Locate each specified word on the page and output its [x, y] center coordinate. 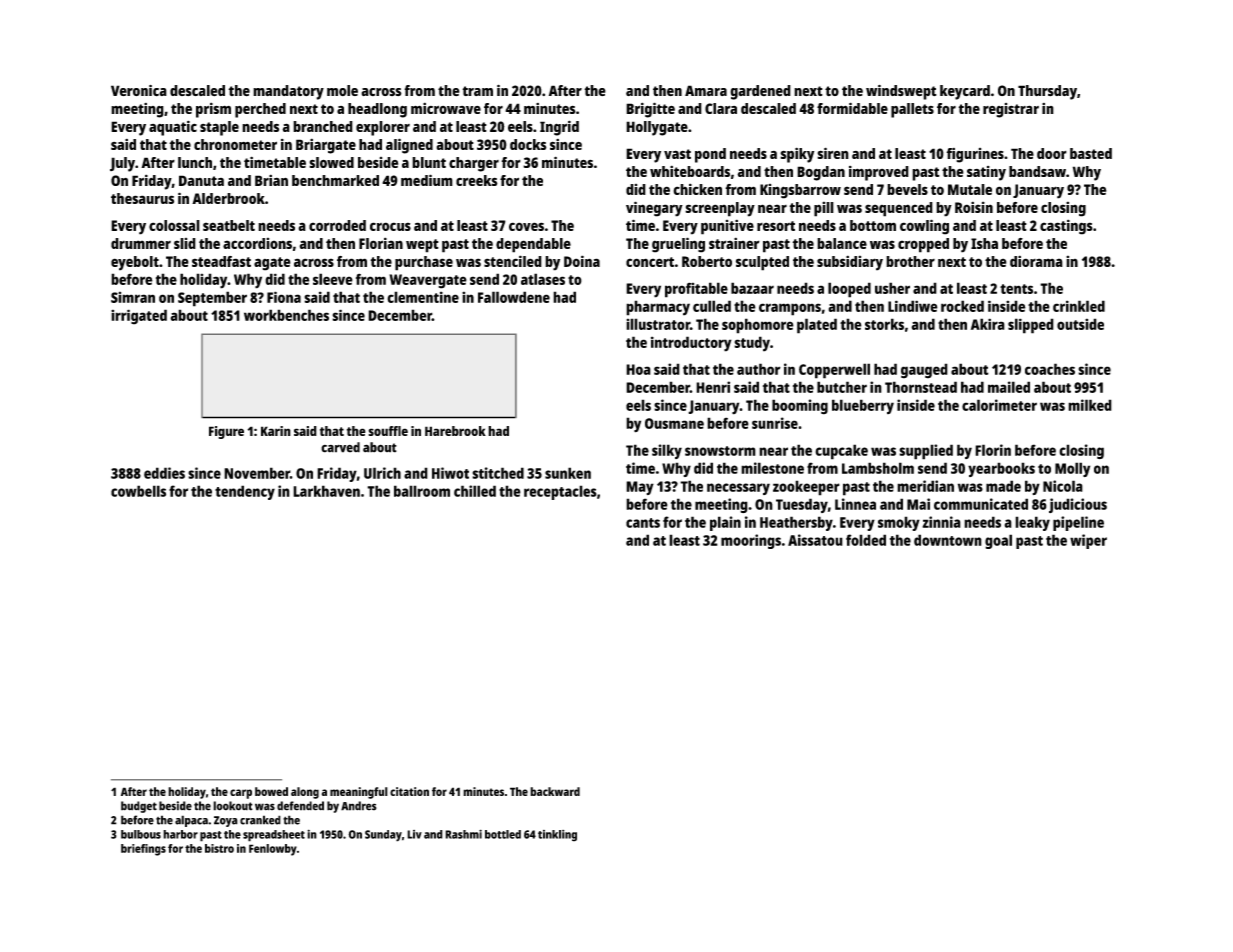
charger [474, 164]
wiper [1088, 541]
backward [555, 791]
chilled [475, 491]
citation [409, 791]
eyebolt [135, 263]
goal [998, 541]
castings [1066, 227]
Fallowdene [514, 297]
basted [1091, 153]
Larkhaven [326, 491]
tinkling [557, 836]
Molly [1072, 469]
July [122, 164]
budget [139, 807]
